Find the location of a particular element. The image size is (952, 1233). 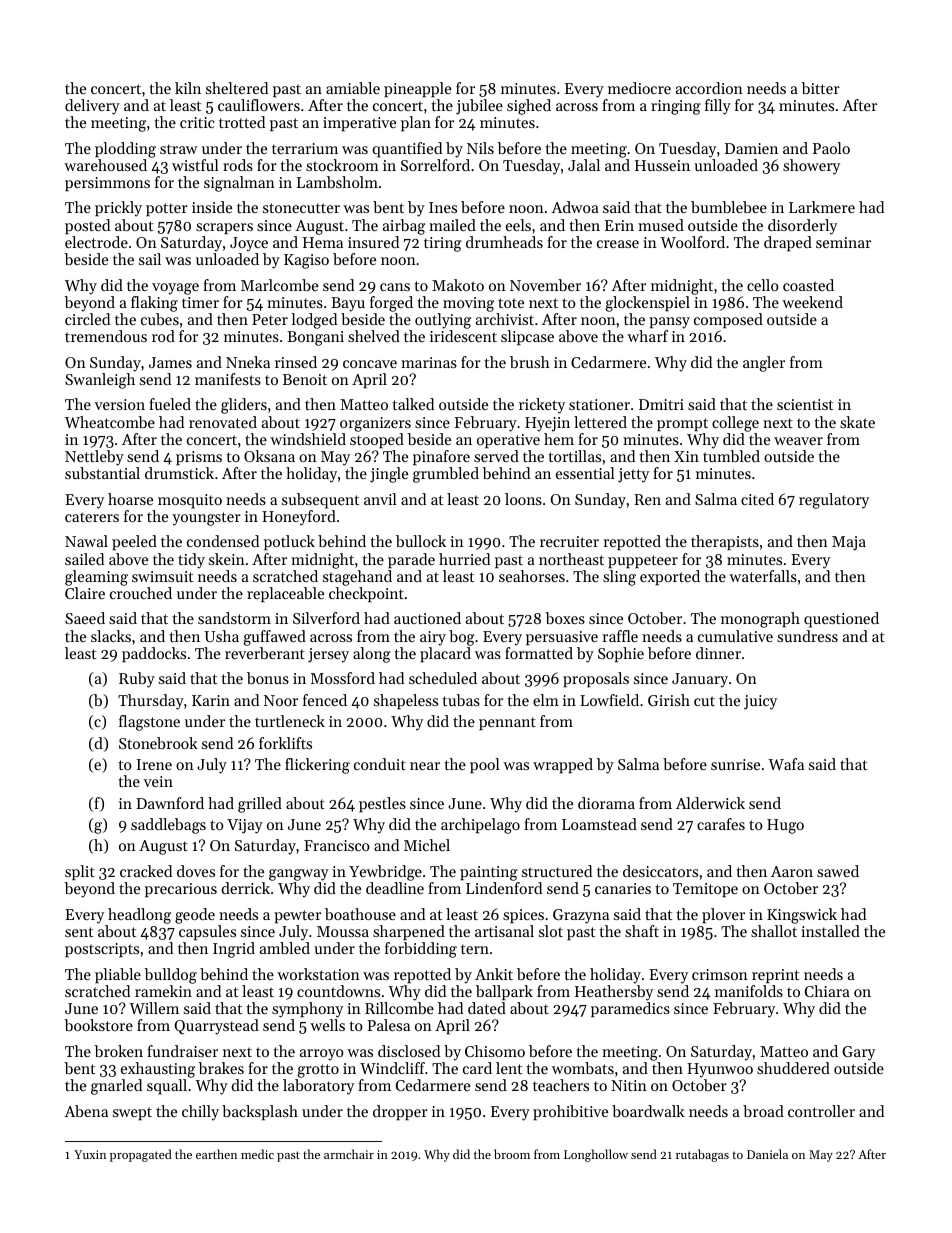

pestles is located at coordinates (382, 804).
